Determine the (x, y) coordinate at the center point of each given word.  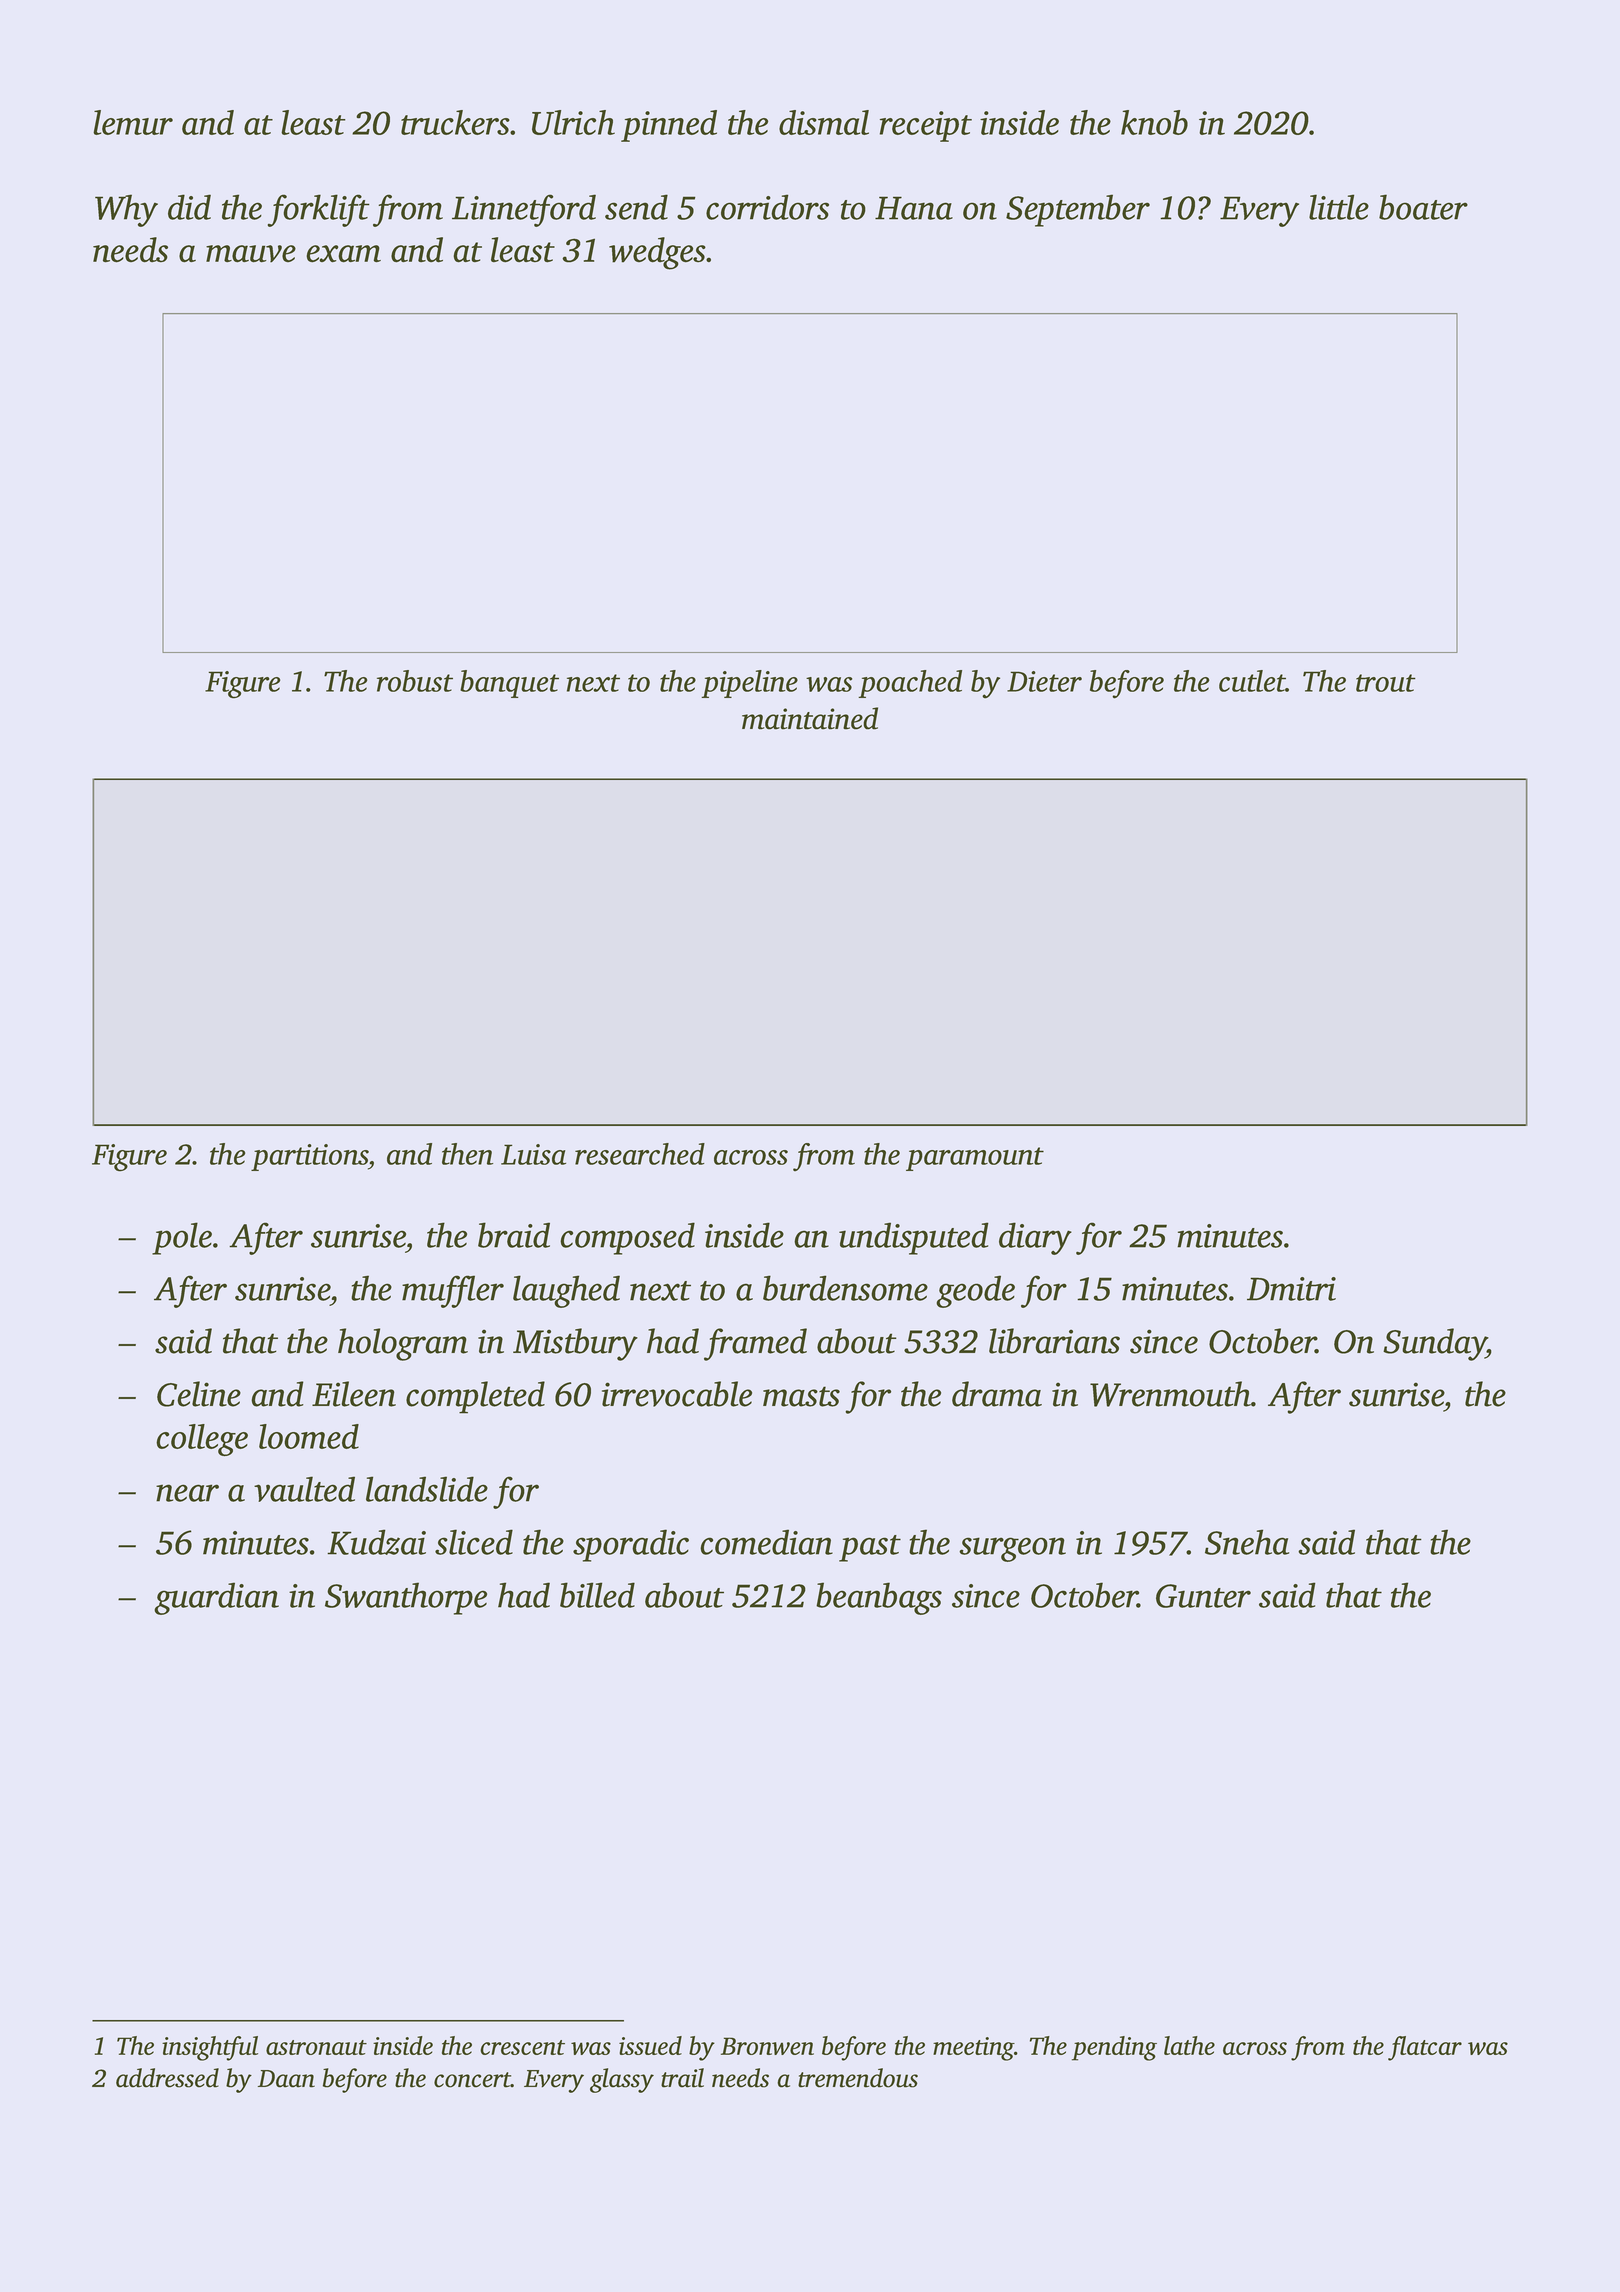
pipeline (749, 684)
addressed (167, 2078)
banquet (509, 684)
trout (1386, 683)
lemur (133, 122)
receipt (926, 126)
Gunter (1203, 1596)
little (1339, 207)
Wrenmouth (1170, 1394)
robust (415, 681)
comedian (766, 1542)
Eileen (354, 1394)
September (1078, 210)
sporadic (631, 1545)
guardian (216, 1598)
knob (1154, 122)
